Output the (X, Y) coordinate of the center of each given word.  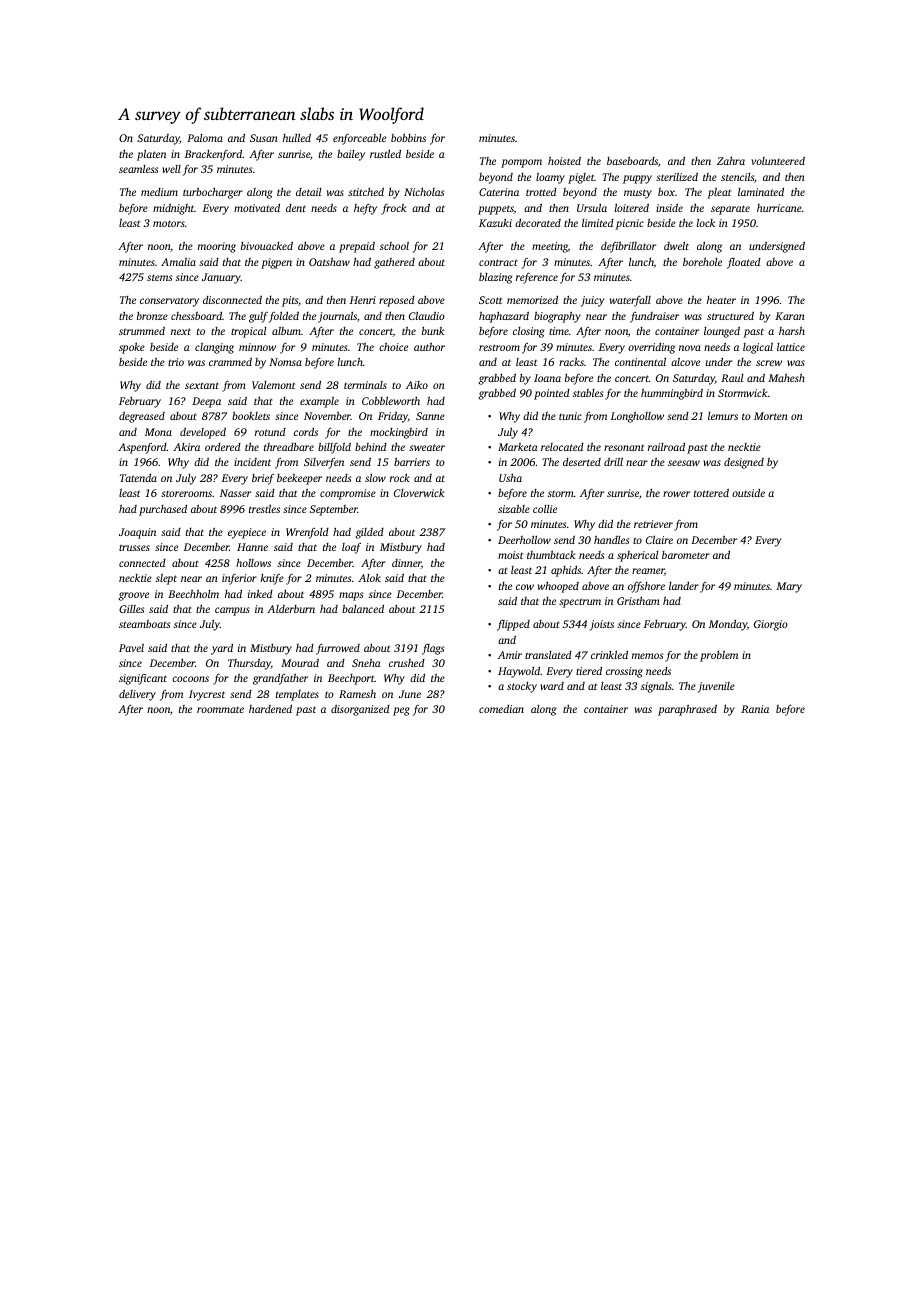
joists (602, 625)
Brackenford (213, 155)
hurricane (779, 208)
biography (557, 317)
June (410, 694)
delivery (137, 695)
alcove (685, 362)
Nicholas (424, 192)
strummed (142, 330)
